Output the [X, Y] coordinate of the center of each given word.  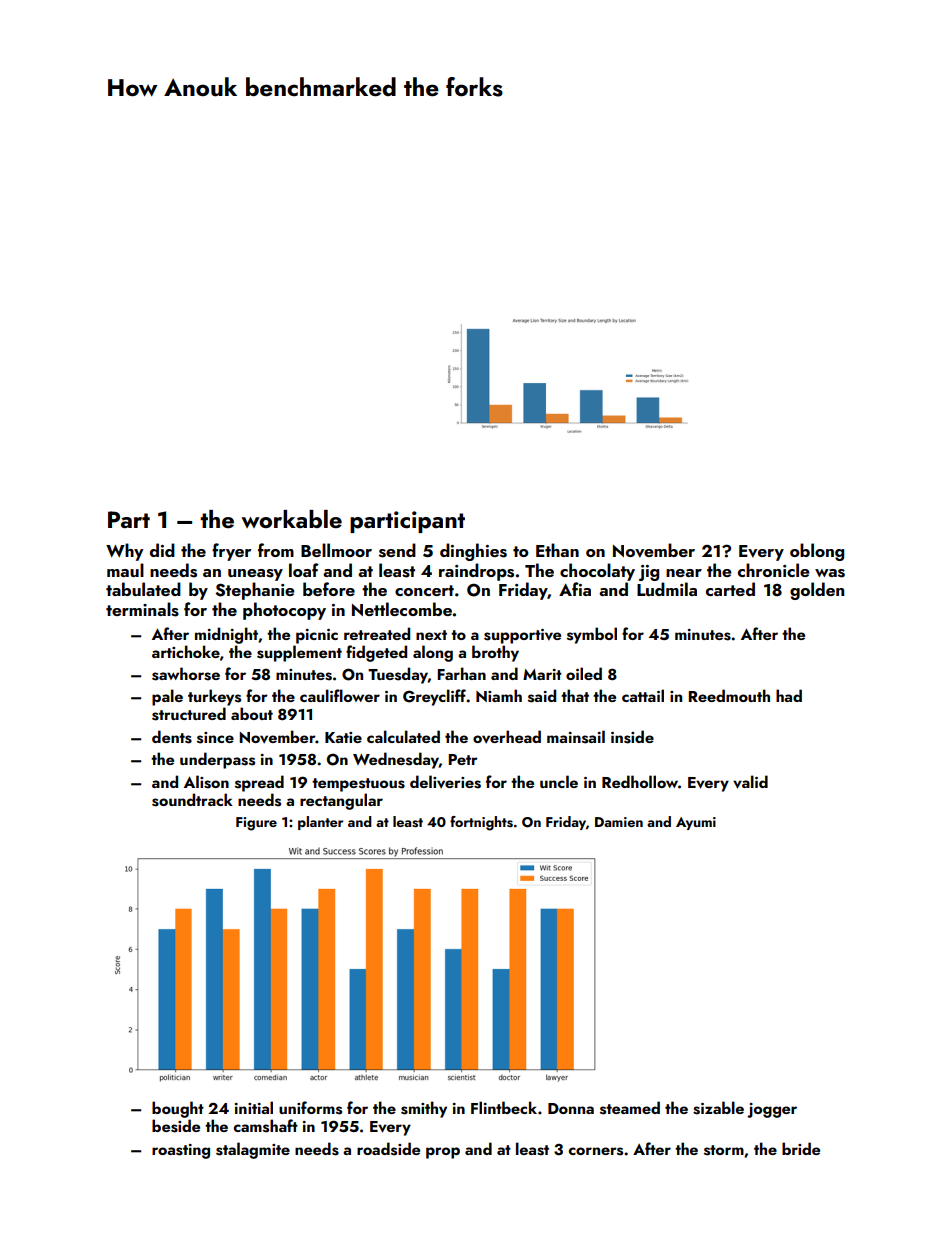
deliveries [445, 782]
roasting [181, 1151]
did [162, 550]
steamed [630, 1108]
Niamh [499, 695]
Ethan [557, 550]
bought [178, 1109]
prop [443, 1153]
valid [750, 782]
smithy [424, 1109]
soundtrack [192, 800]
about [252, 713]
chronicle [774, 570]
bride [801, 1148]
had [789, 695]
